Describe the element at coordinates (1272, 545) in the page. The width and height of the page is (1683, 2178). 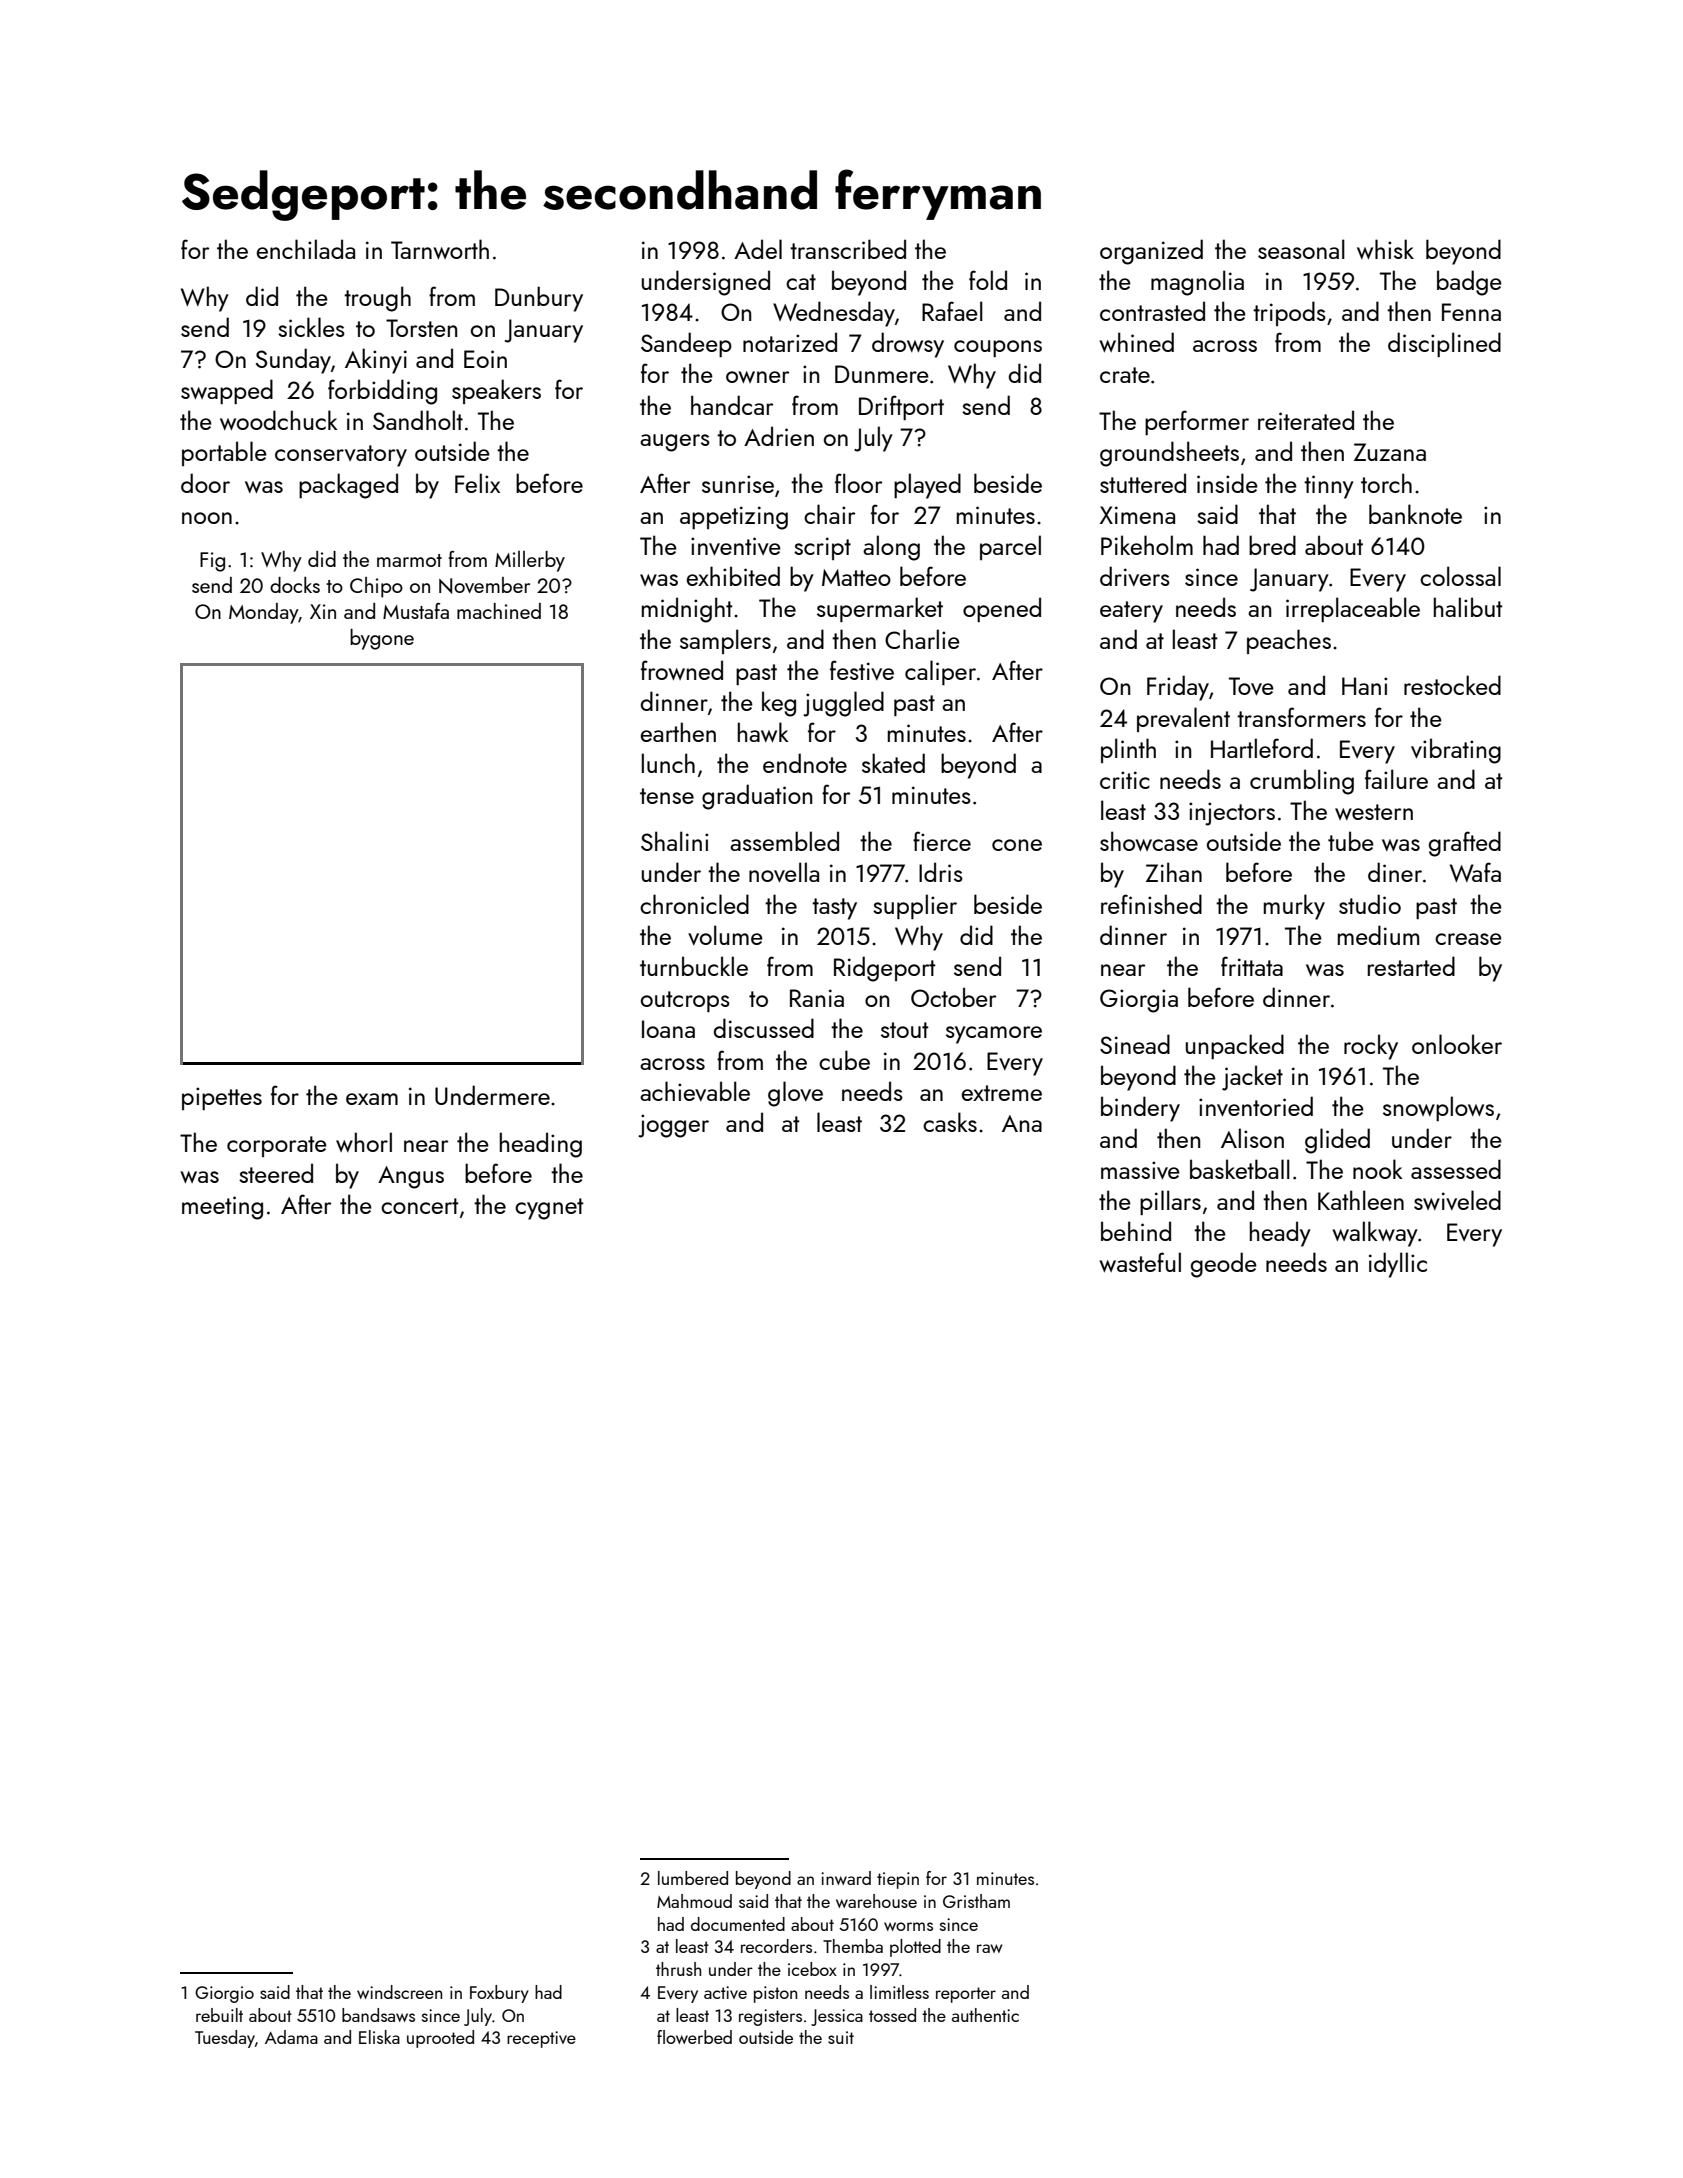
I see `bred` at that location.
